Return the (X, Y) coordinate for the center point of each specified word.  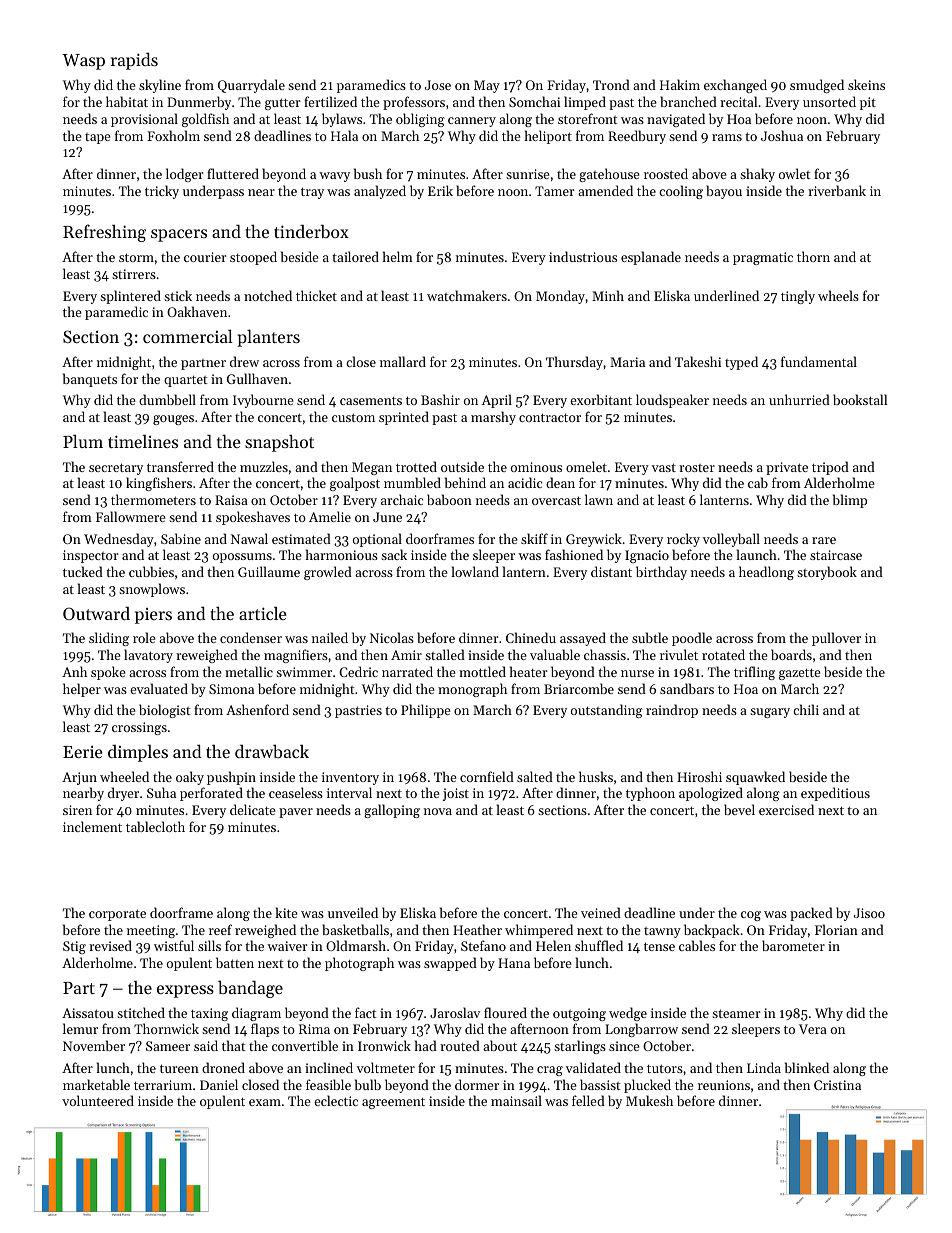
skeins (866, 84)
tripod (830, 468)
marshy (493, 418)
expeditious (835, 794)
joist (456, 794)
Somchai (534, 101)
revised (110, 945)
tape (98, 138)
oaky (190, 778)
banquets (90, 380)
